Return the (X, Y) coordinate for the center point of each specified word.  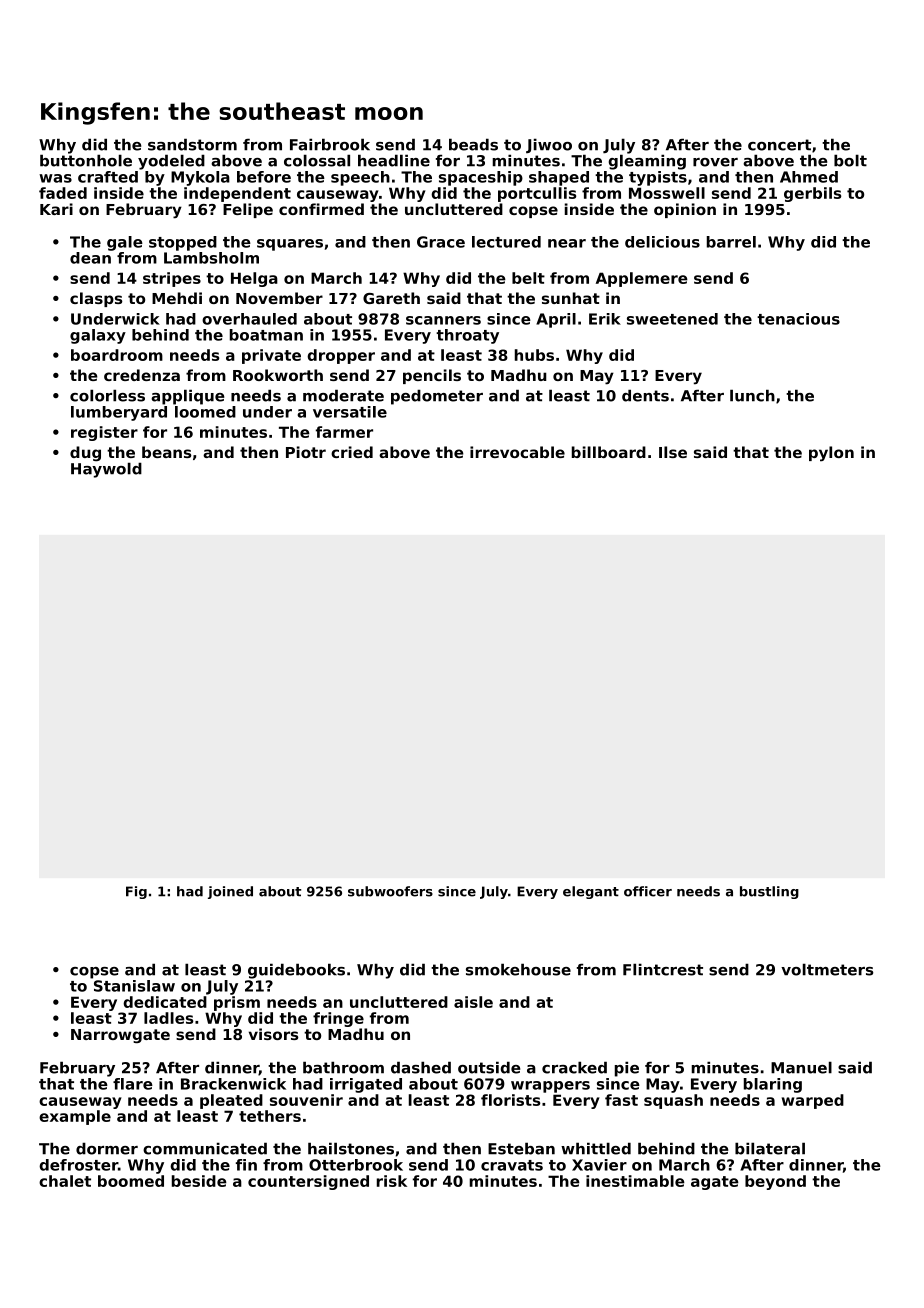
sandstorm (192, 144)
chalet (65, 1181)
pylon (831, 454)
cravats (512, 1165)
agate (715, 1183)
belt (528, 278)
